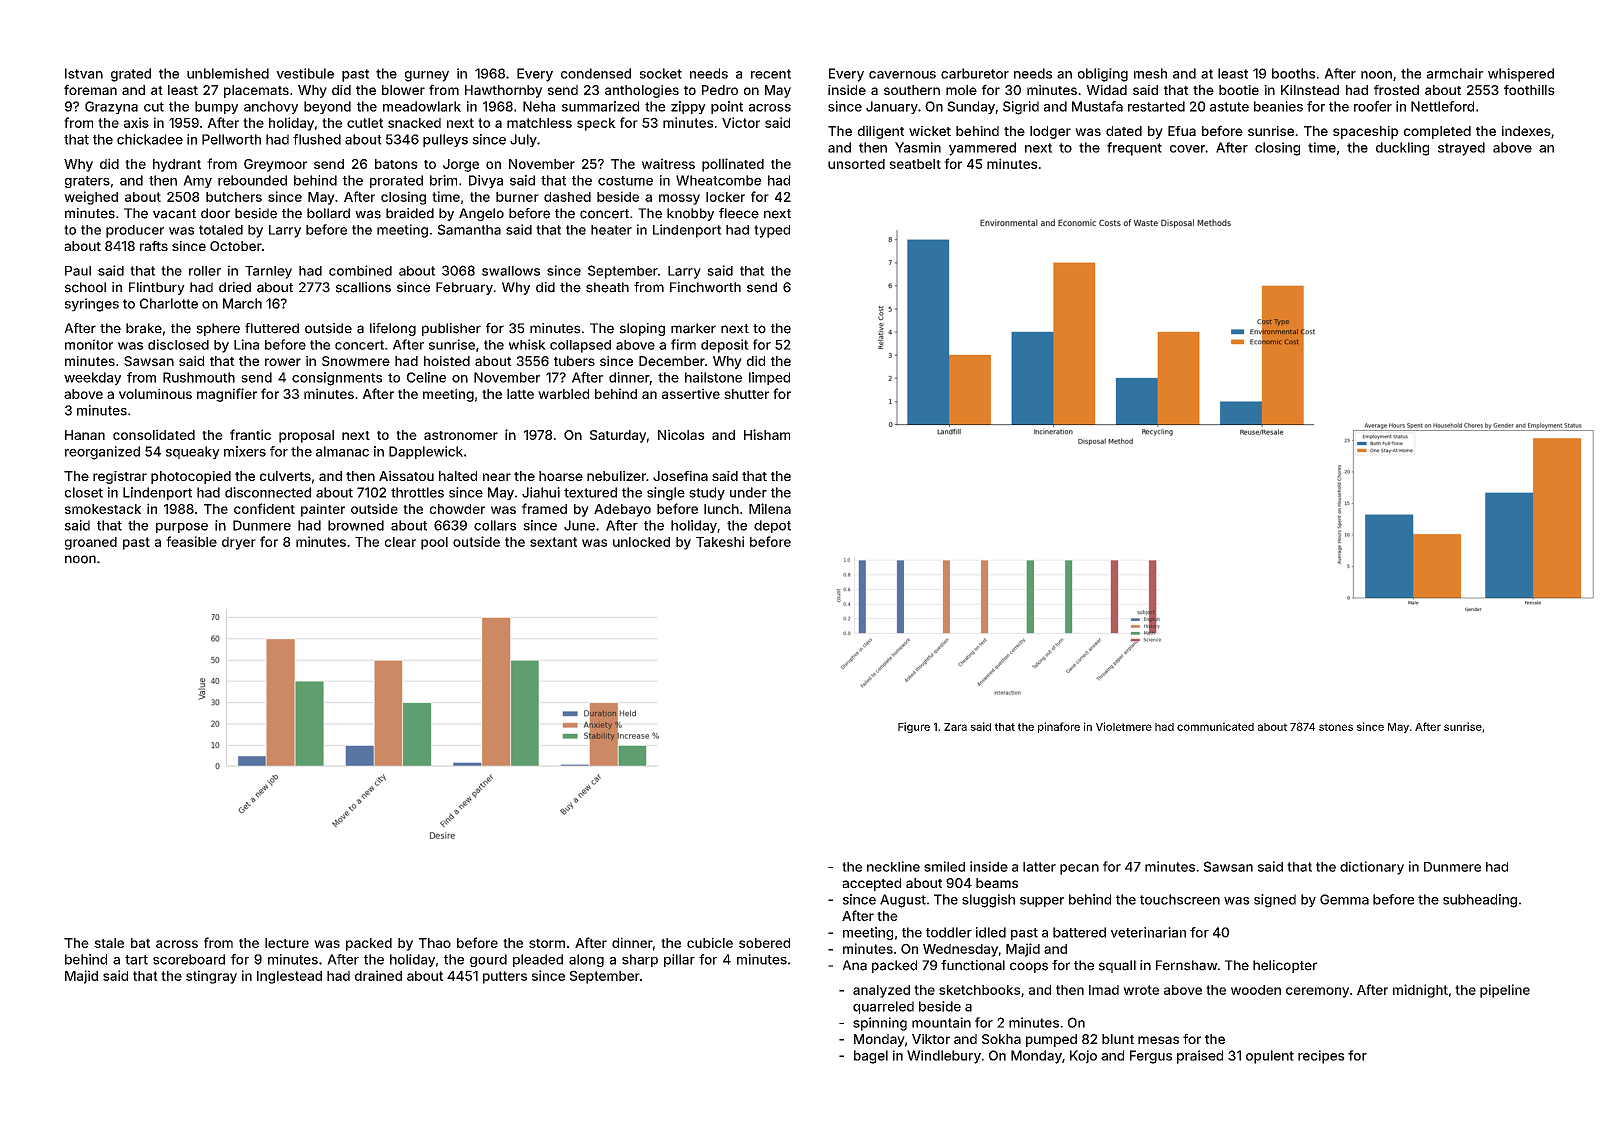  Describe the element at coordinates (1182, 131) in the screenshot. I see `Efua` at that location.
